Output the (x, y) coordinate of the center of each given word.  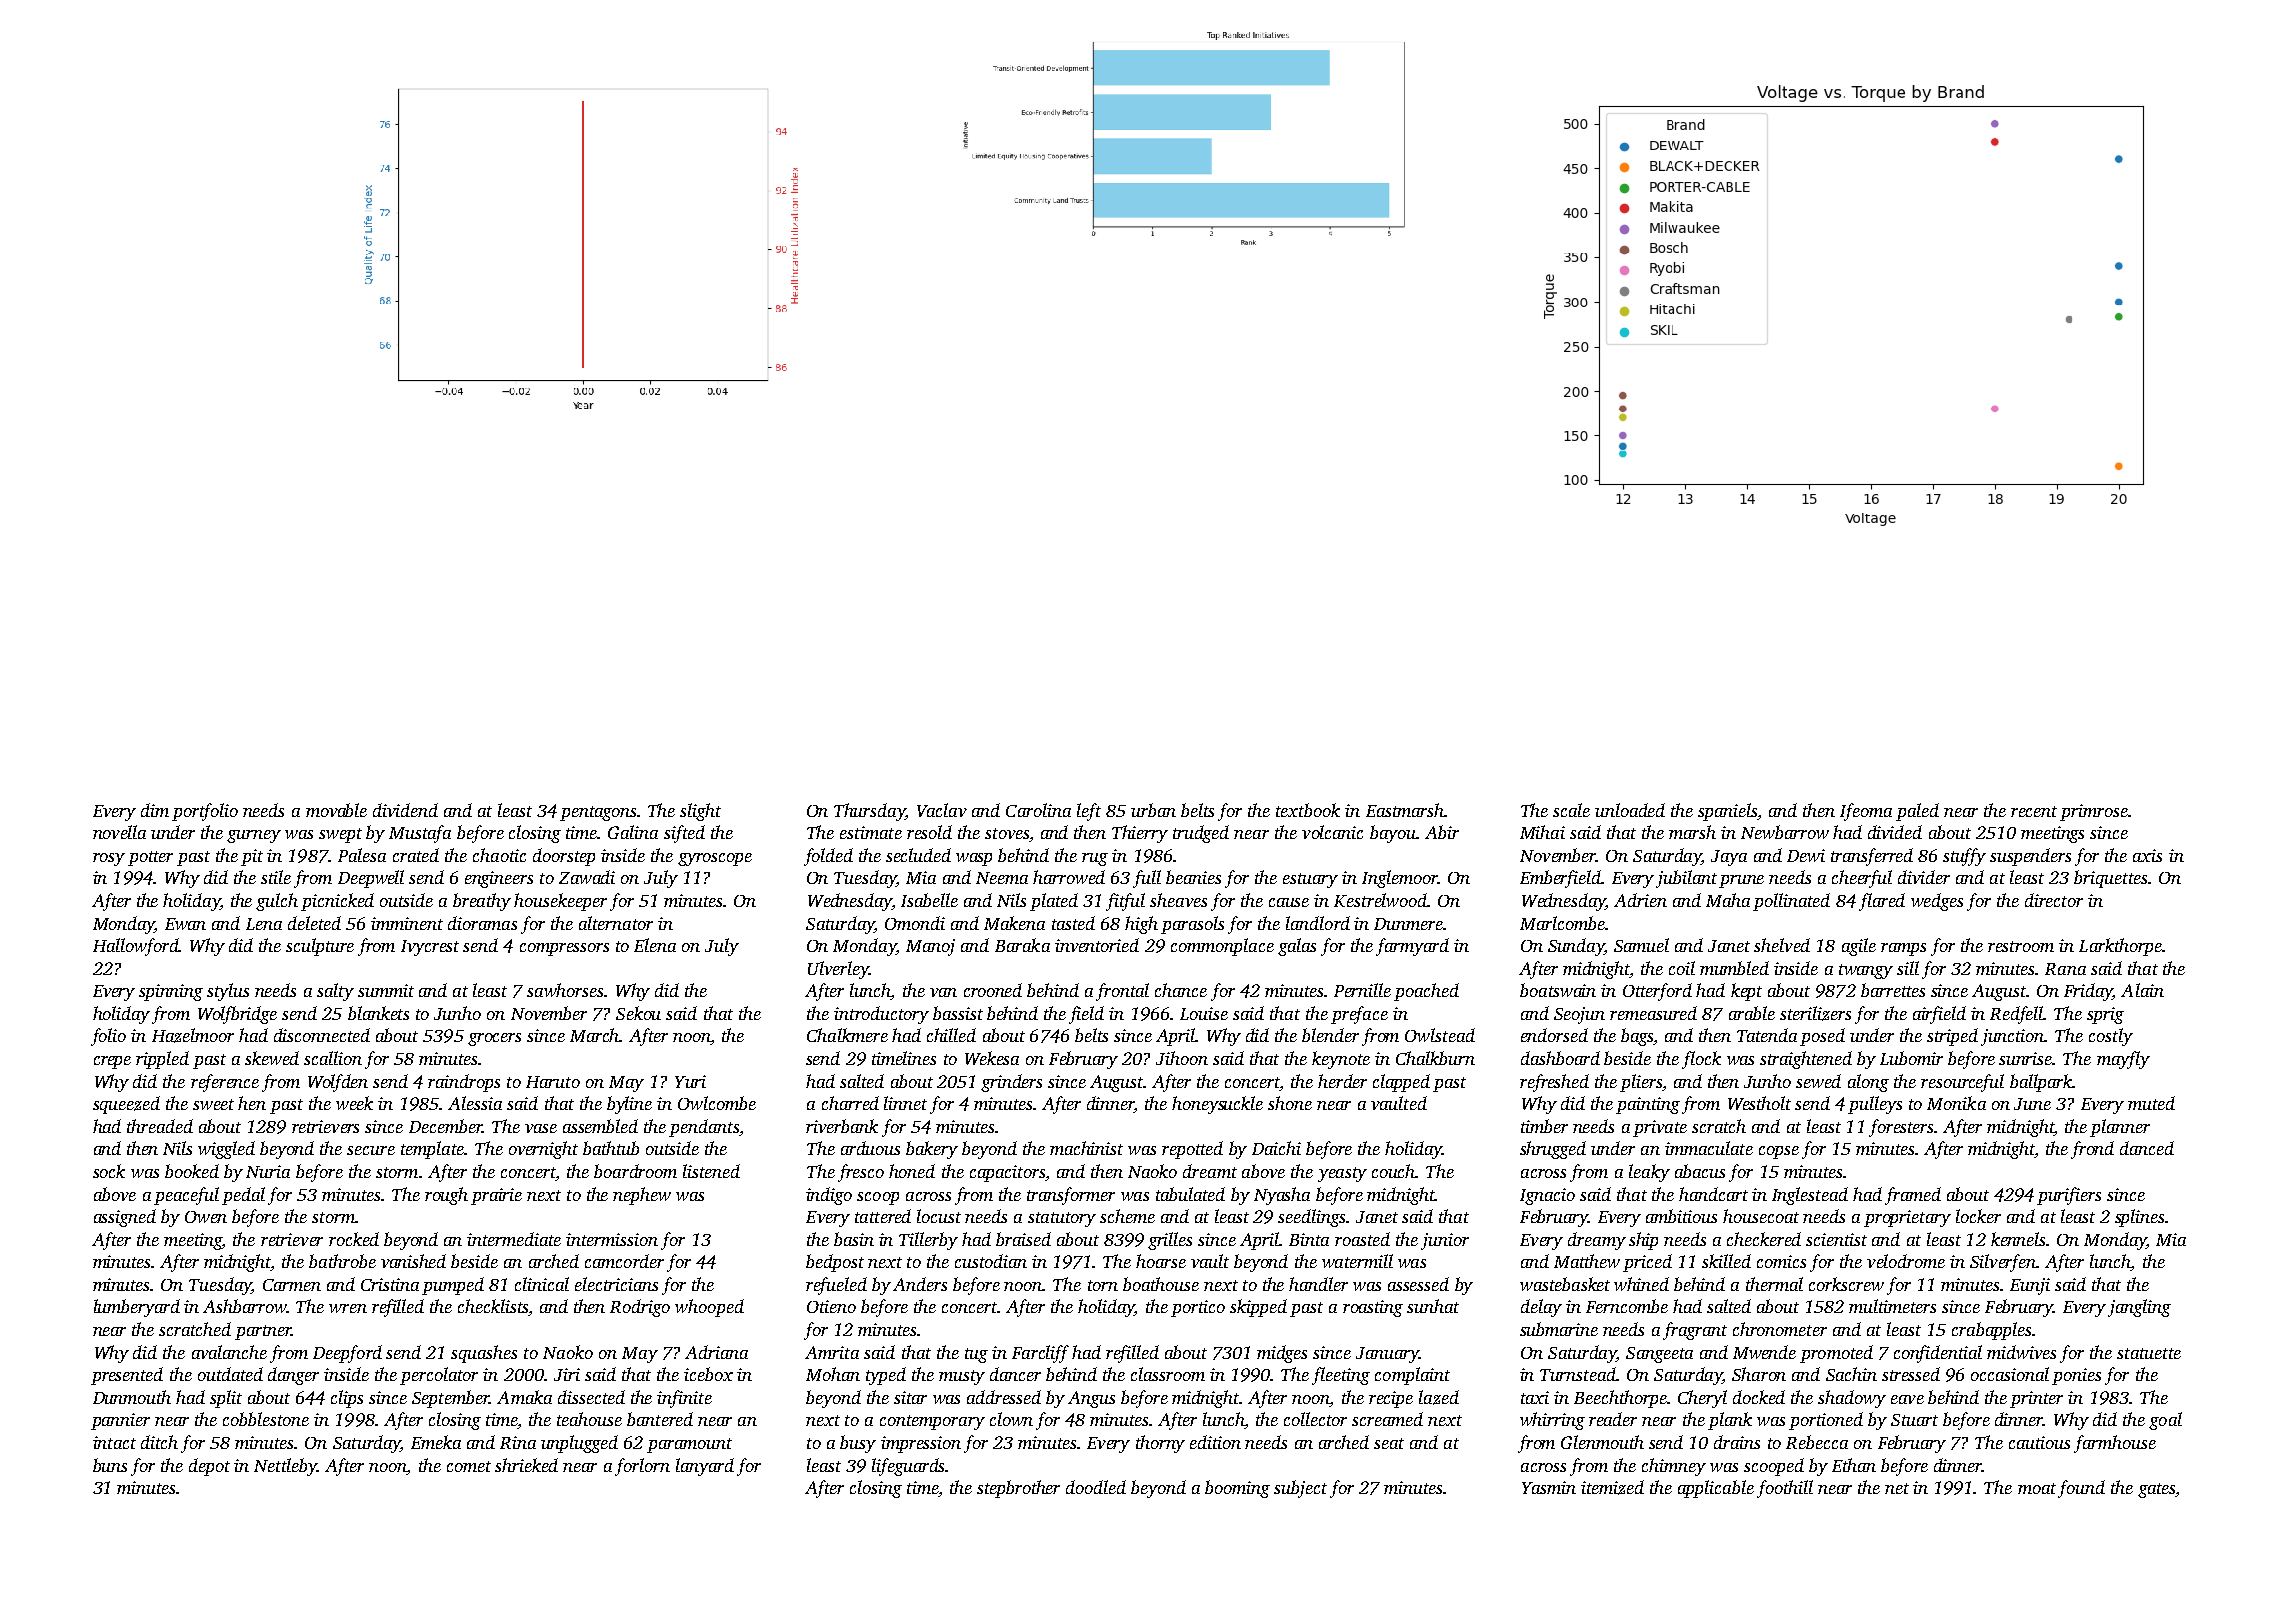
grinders (1011, 1083)
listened (711, 1171)
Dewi (1806, 855)
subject (1300, 1489)
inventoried (1097, 945)
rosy (109, 859)
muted (2151, 1103)
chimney (1674, 1467)
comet (469, 1466)
